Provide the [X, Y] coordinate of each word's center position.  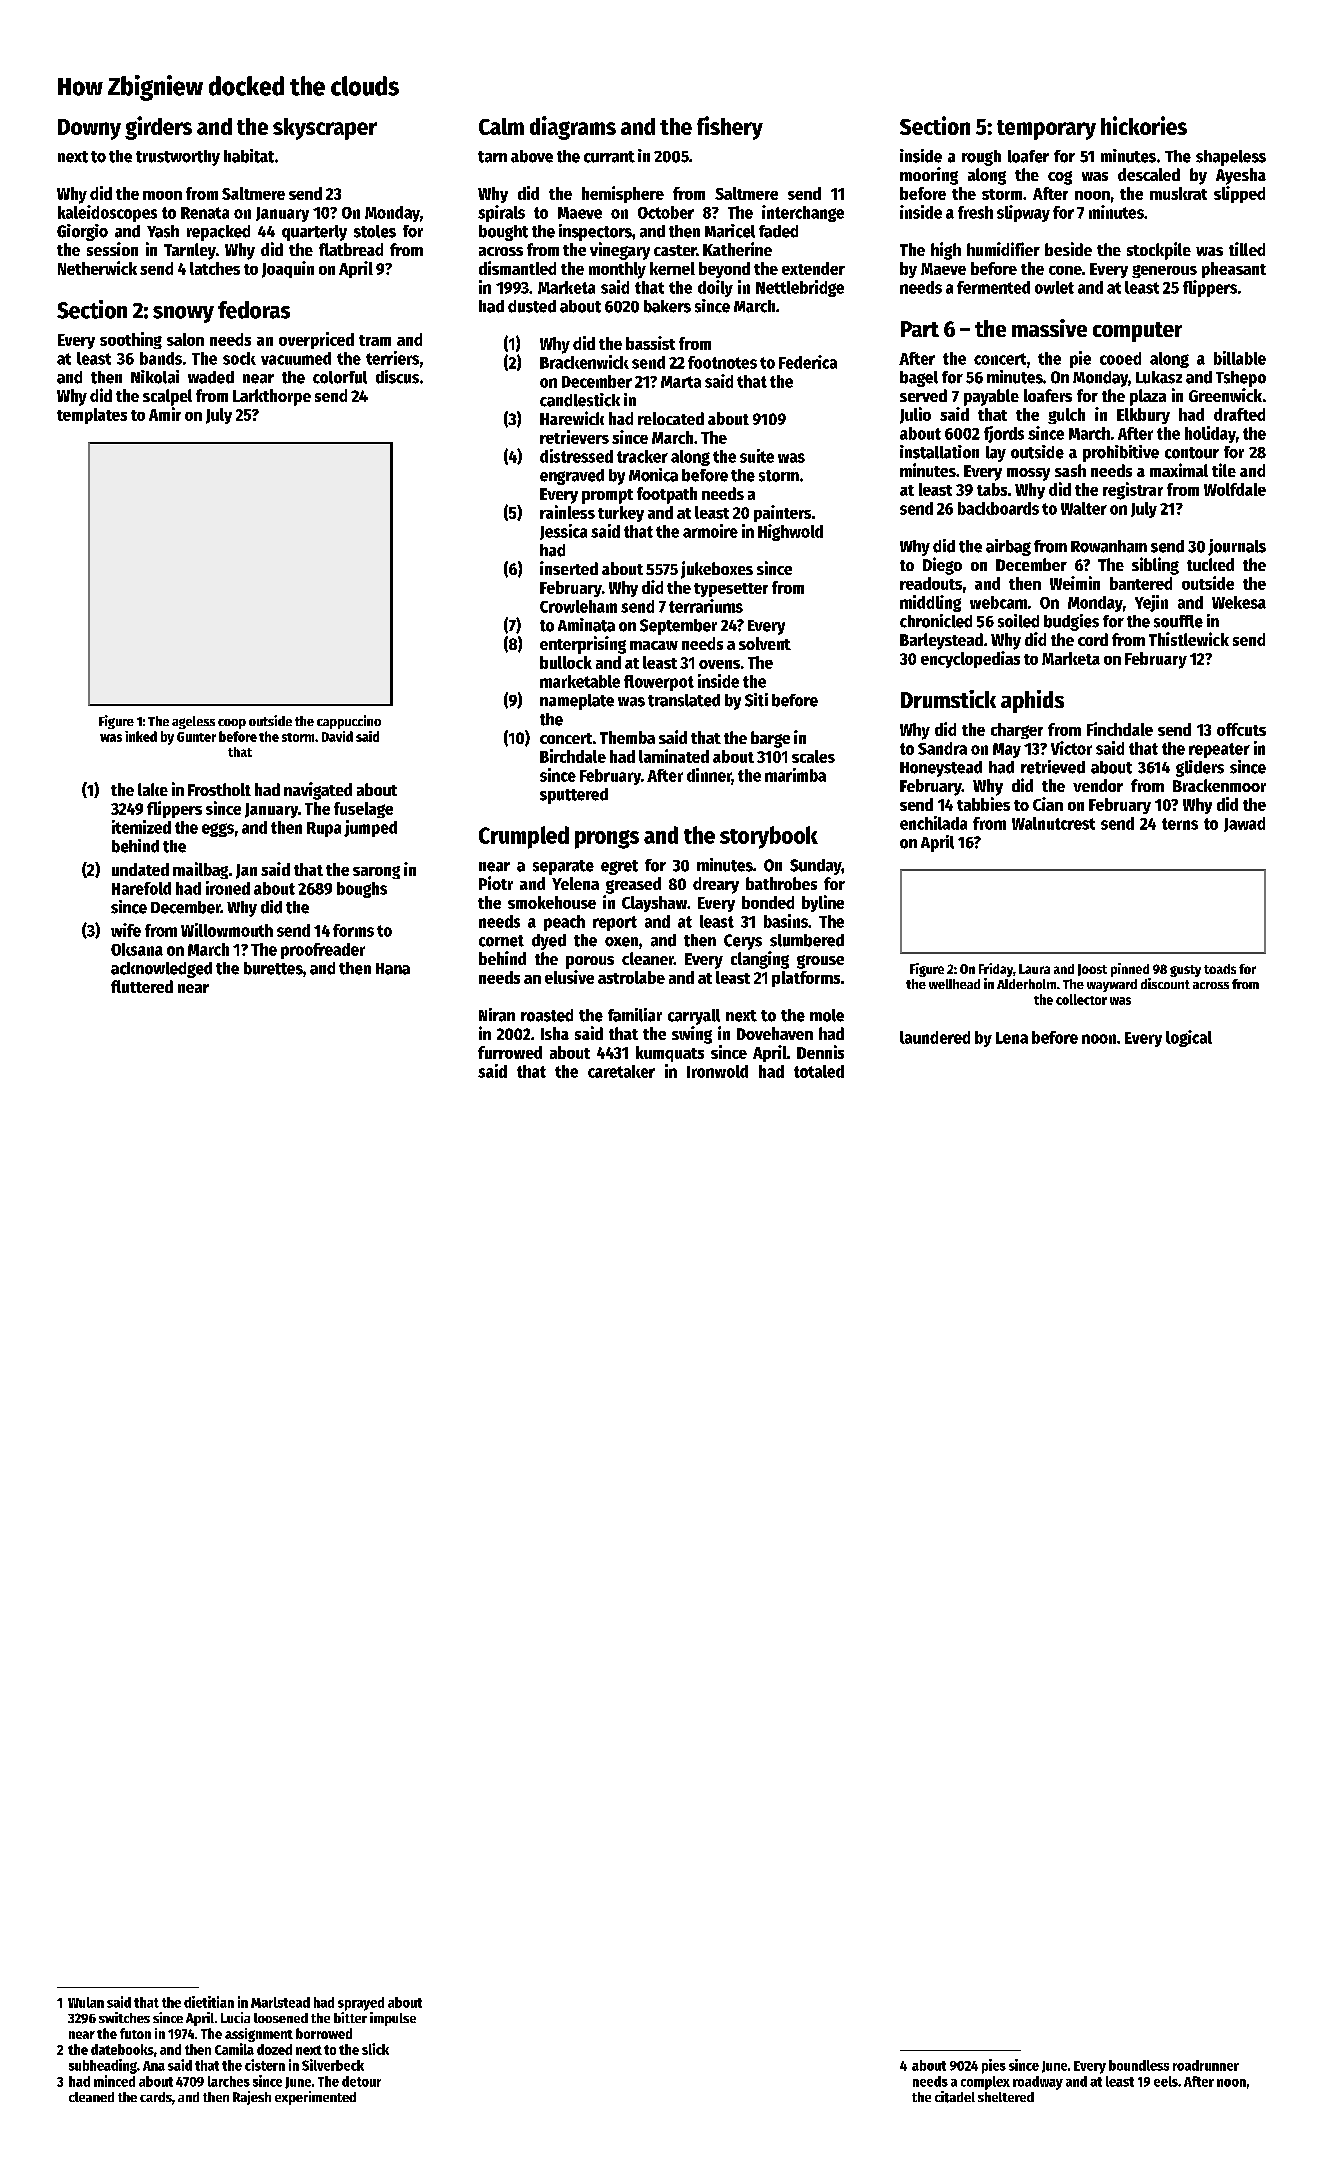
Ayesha [1241, 176]
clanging [760, 960]
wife [126, 930]
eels [1166, 2081]
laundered [935, 1037]
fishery [730, 128]
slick [375, 2049]
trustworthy [178, 158]
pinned [1130, 970]
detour [361, 2081]
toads [1220, 969]
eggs [218, 830]
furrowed [510, 1052]
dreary [716, 885]
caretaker [621, 1071]
